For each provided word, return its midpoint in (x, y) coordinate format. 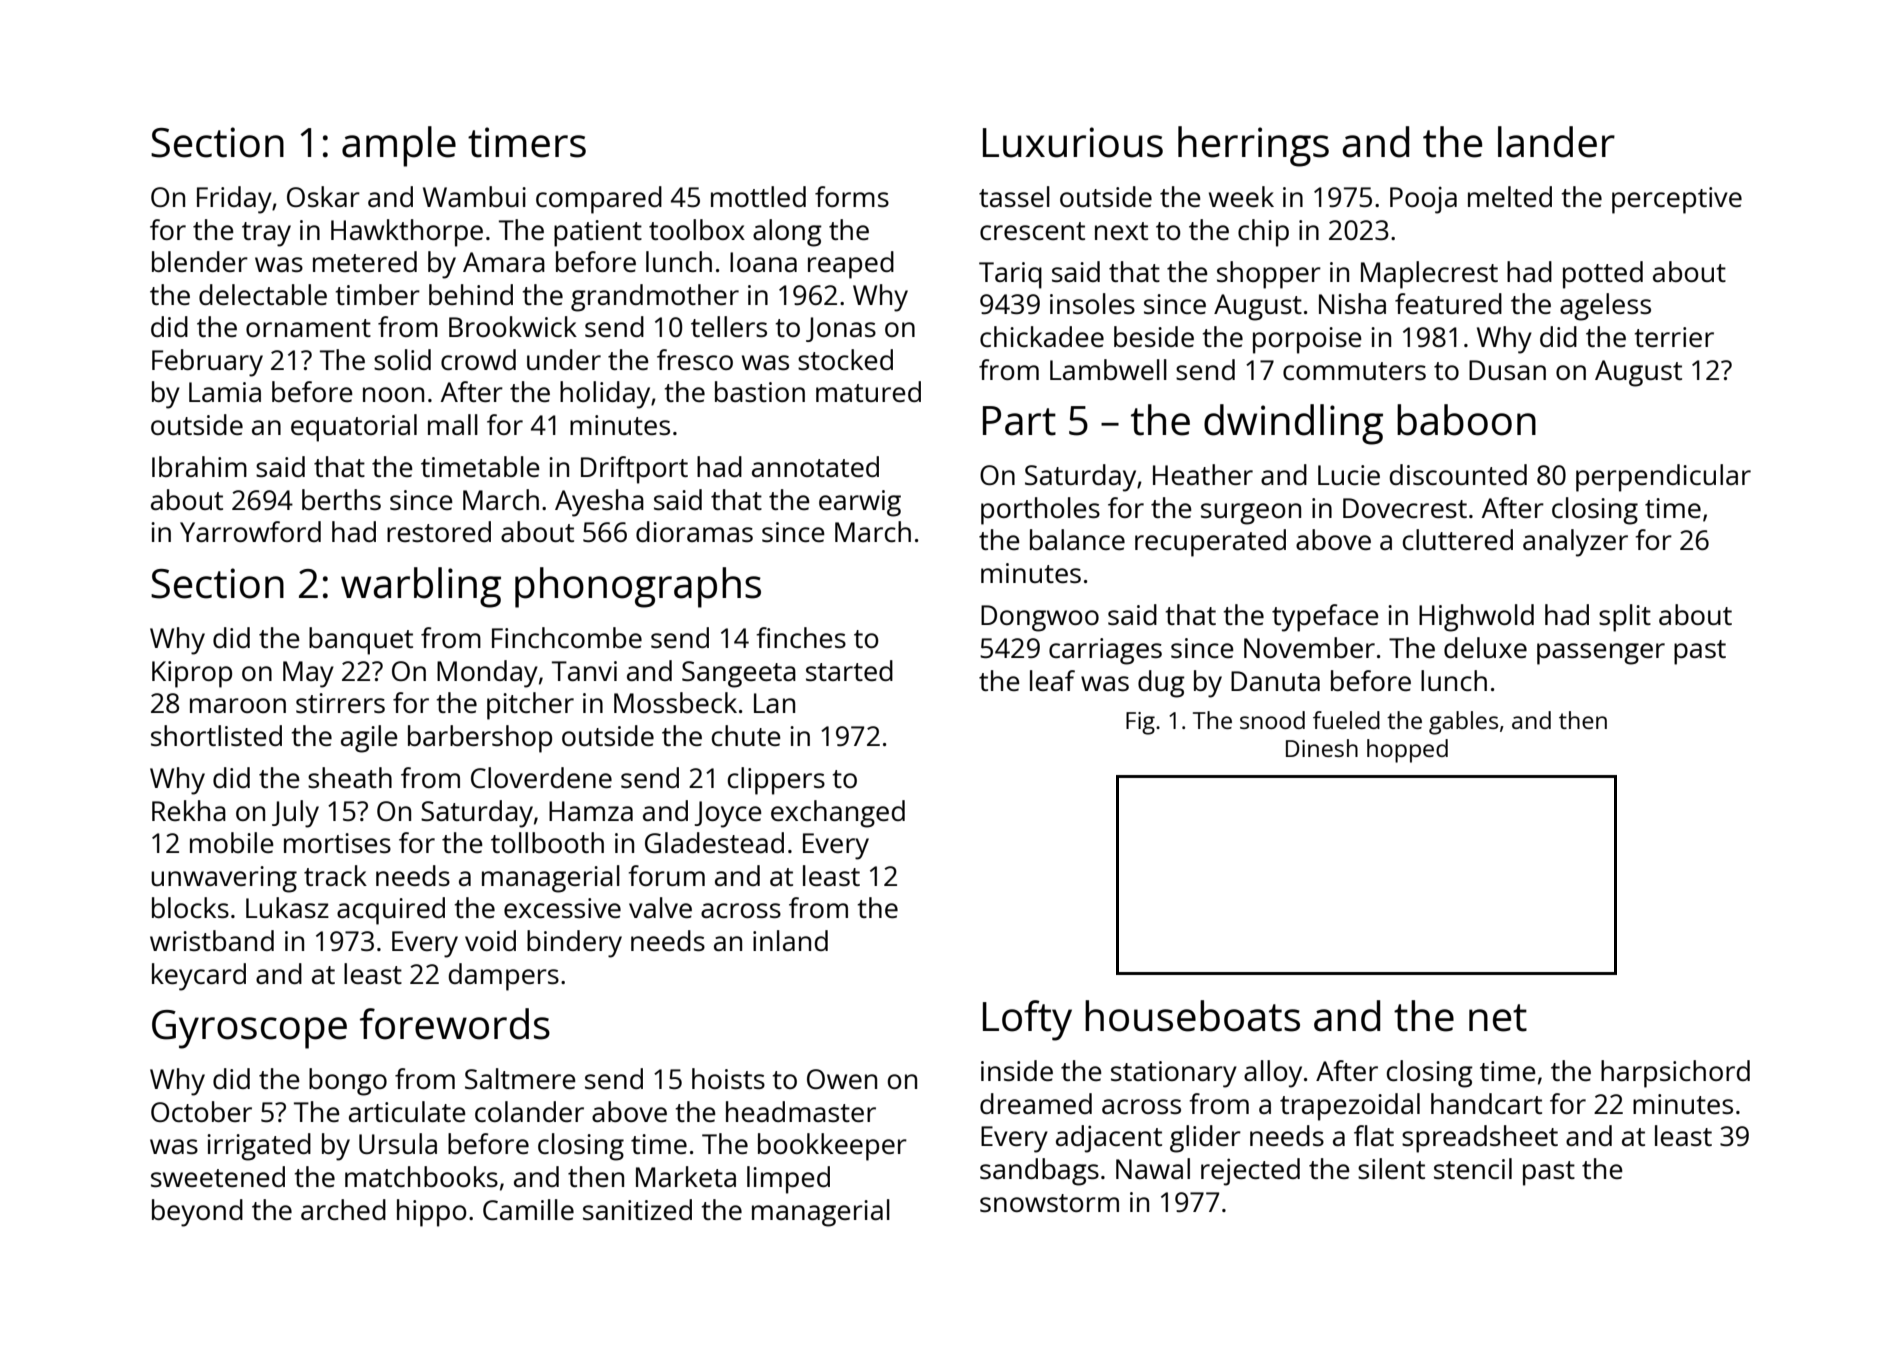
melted (1510, 196)
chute (746, 735)
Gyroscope (249, 1029)
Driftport (634, 470)
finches (801, 637)
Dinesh (1322, 748)
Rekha (189, 810)
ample (399, 146)
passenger (1601, 654)
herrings (1253, 146)
